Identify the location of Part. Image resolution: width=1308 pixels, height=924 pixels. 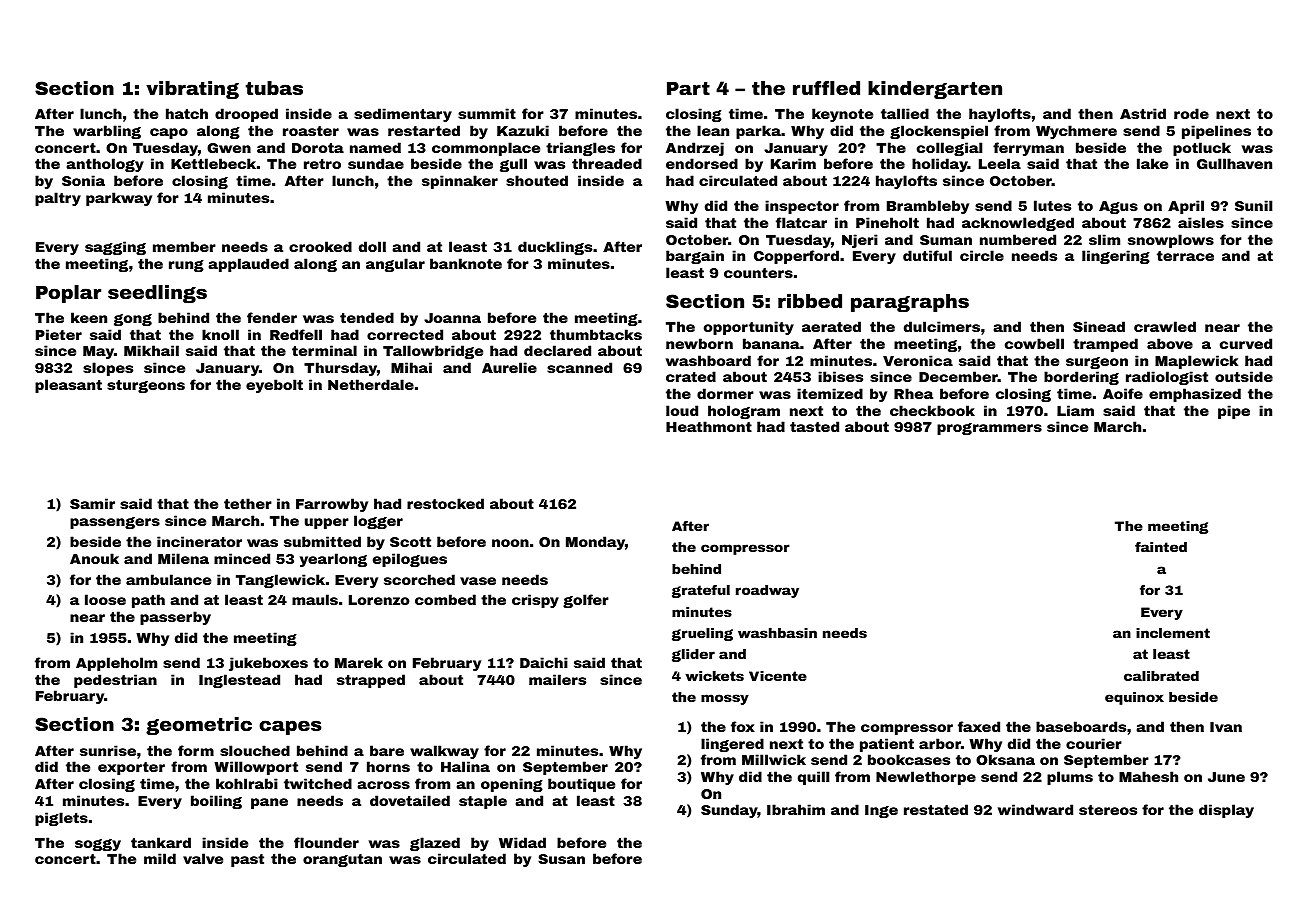
(688, 88).
